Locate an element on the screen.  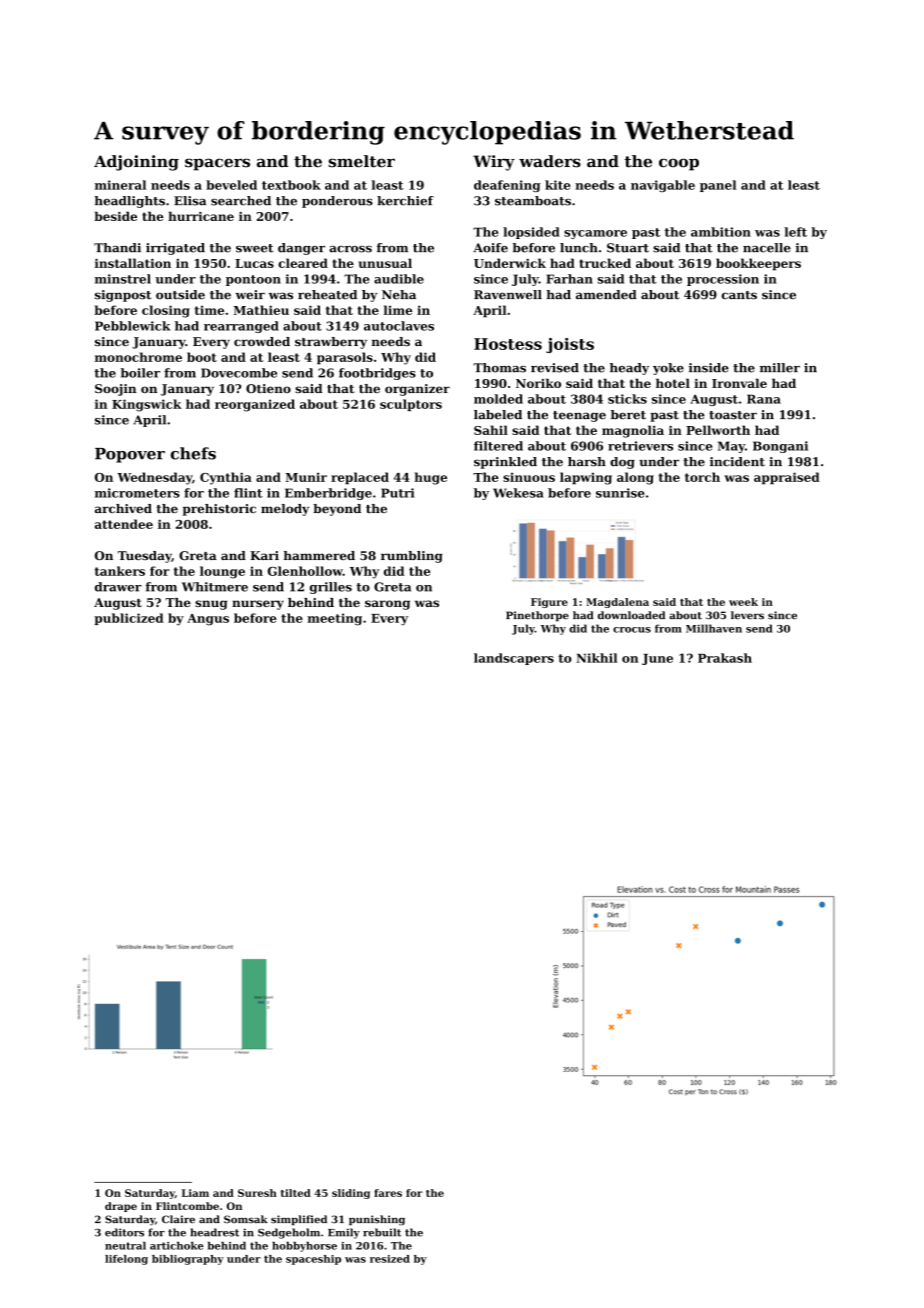
Liam is located at coordinates (195, 1193).
